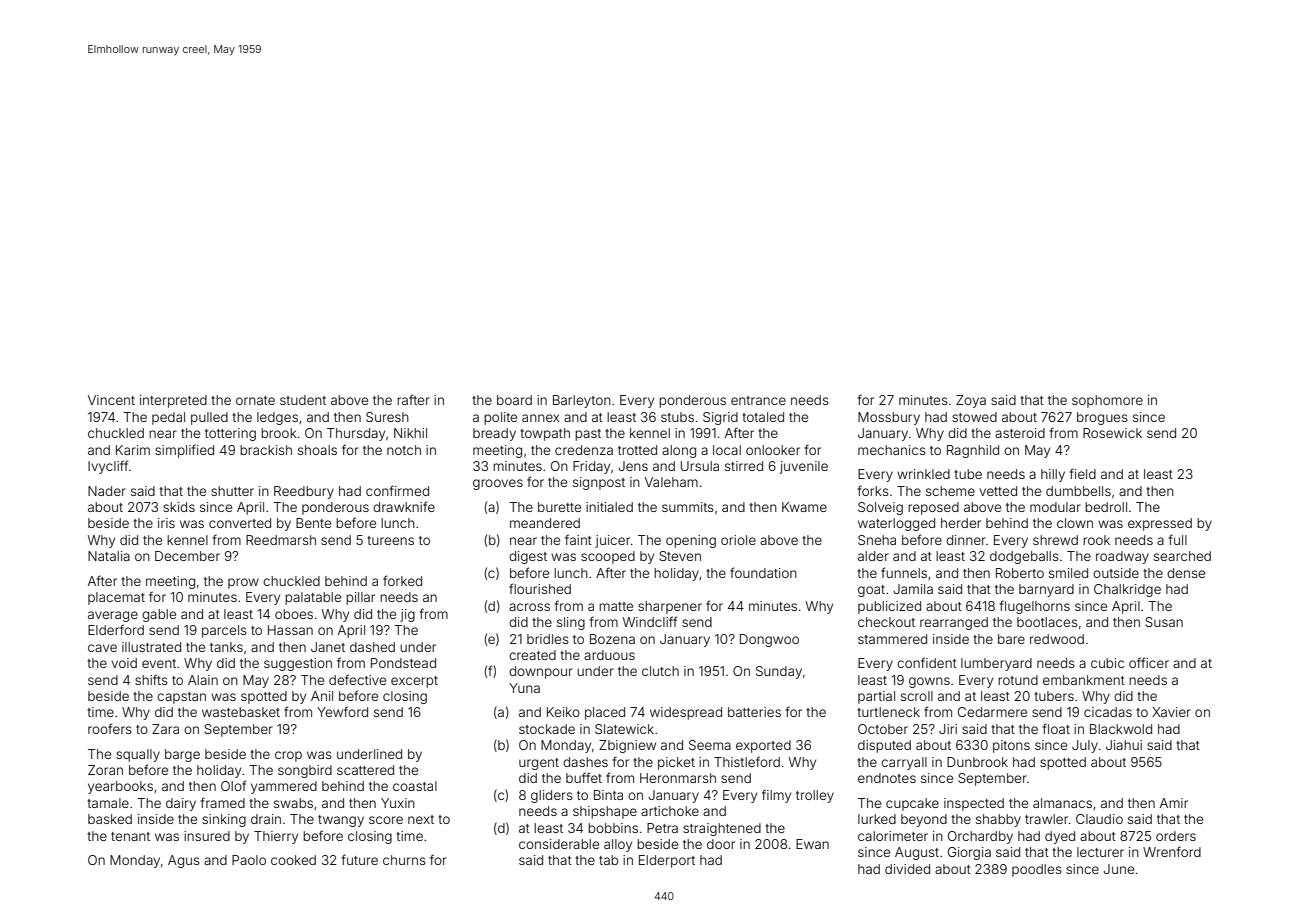 This image has width=1308, height=924. What do you see at coordinates (758, 400) in the image?
I see `entrance` at bounding box center [758, 400].
